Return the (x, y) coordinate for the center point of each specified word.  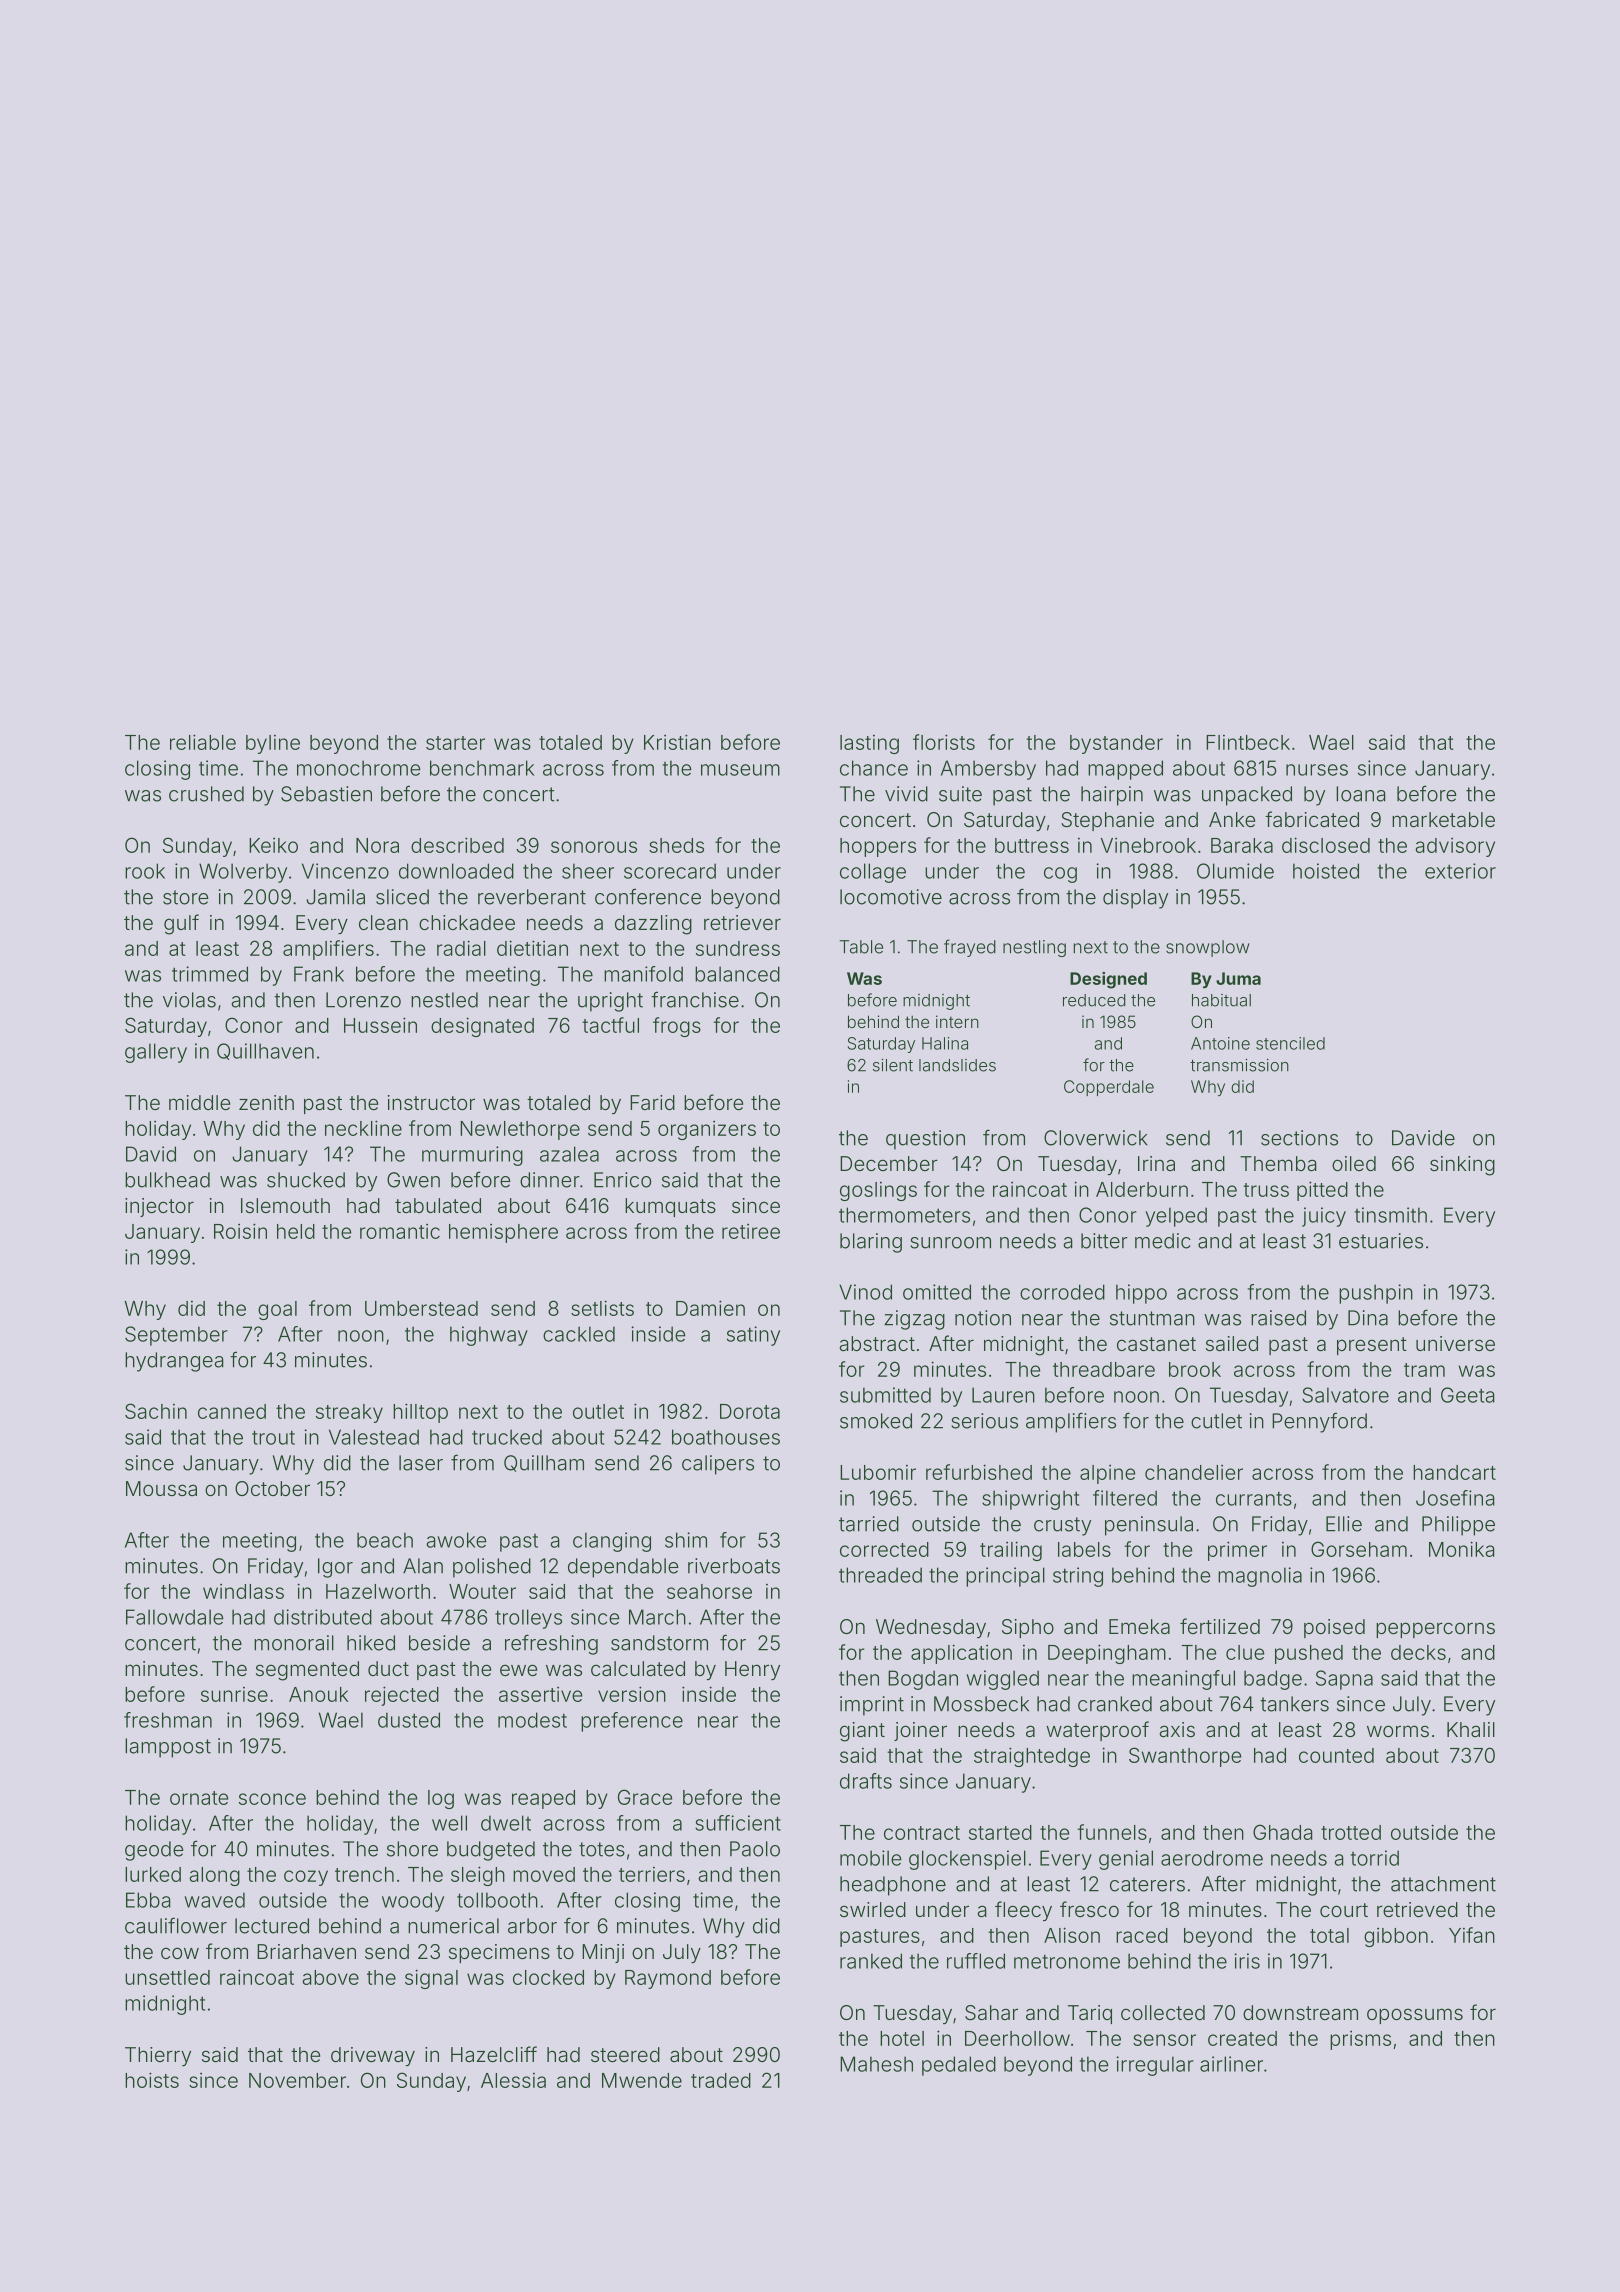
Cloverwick (1096, 1138)
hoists (152, 2080)
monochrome (358, 768)
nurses (1317, 770)
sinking (1462, 1166)
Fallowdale (174, 1617)
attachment (1443, 1884)
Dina (1368, 1318)
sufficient (738, 1823)
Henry (752, 1670)
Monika (1462, 1549)
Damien (710, 1308)
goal (277, 1310)
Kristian (677, 742)
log (441, 1799)
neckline (363, 1128)
